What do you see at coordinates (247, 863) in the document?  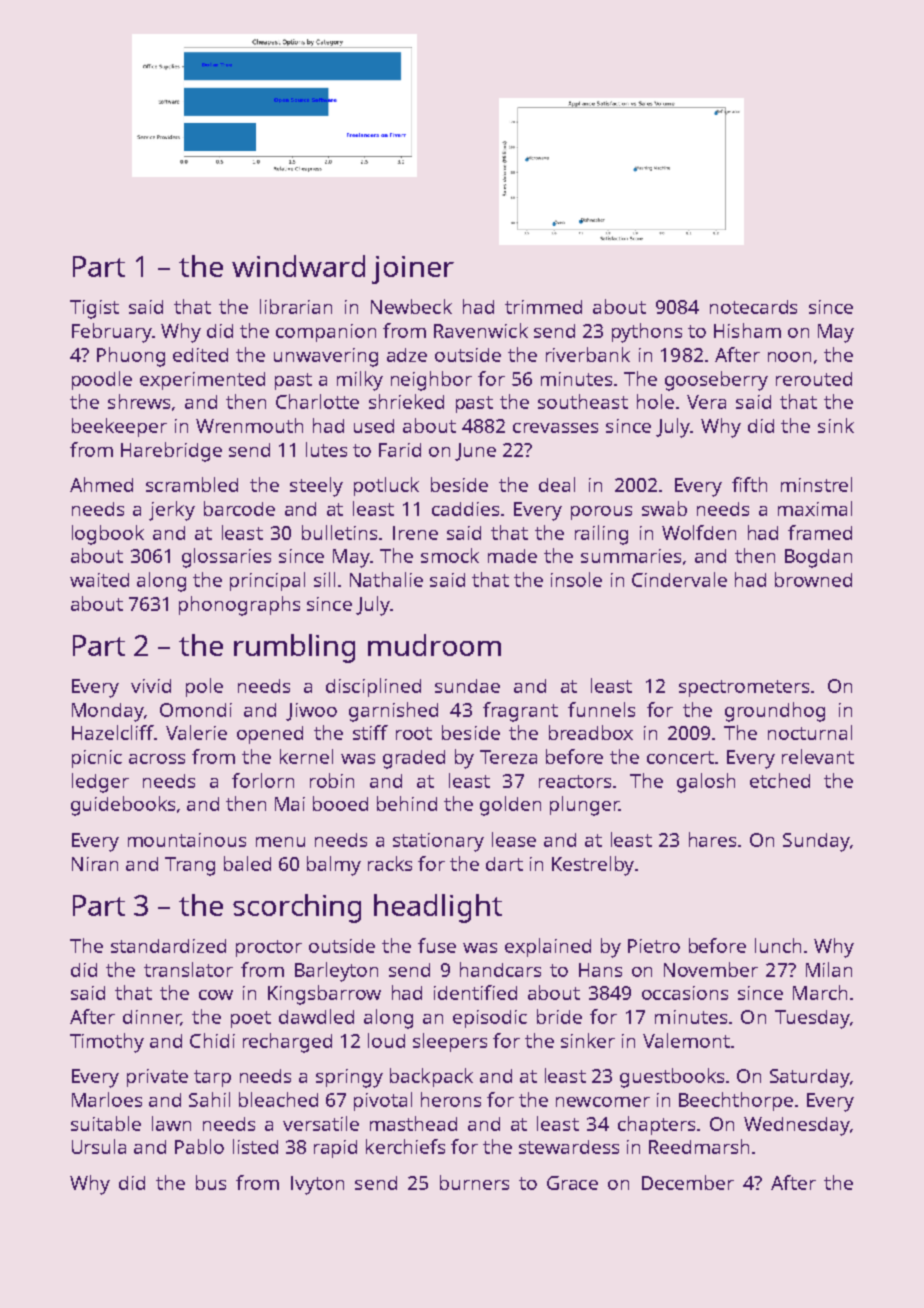 I see `baled` at bounding box center [247, 863].
